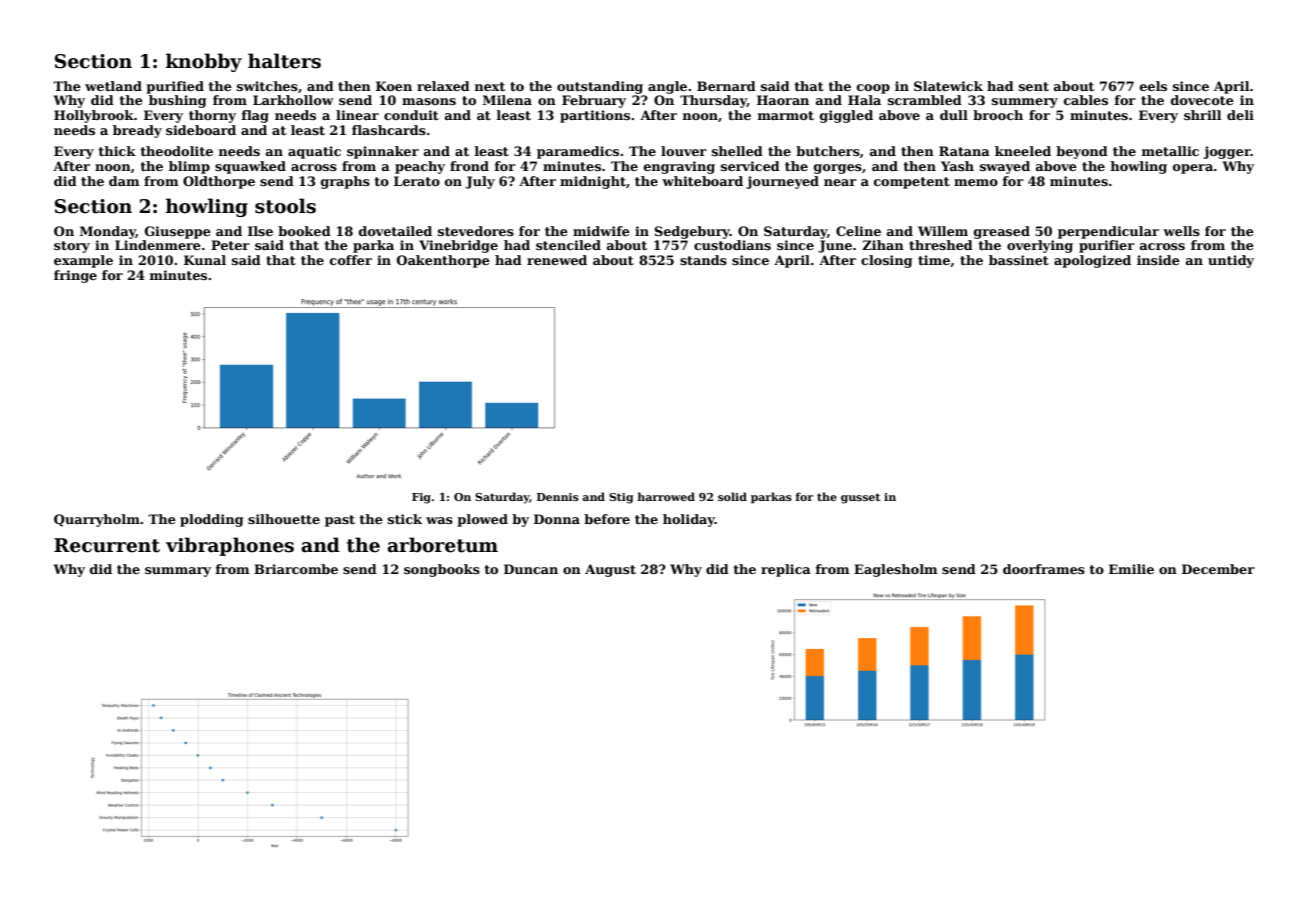 The height and width of the page is (924, 1308). What do you see at coordinates (178, 572) in the page?
I see `summary` at bounding box center [178, 572].
